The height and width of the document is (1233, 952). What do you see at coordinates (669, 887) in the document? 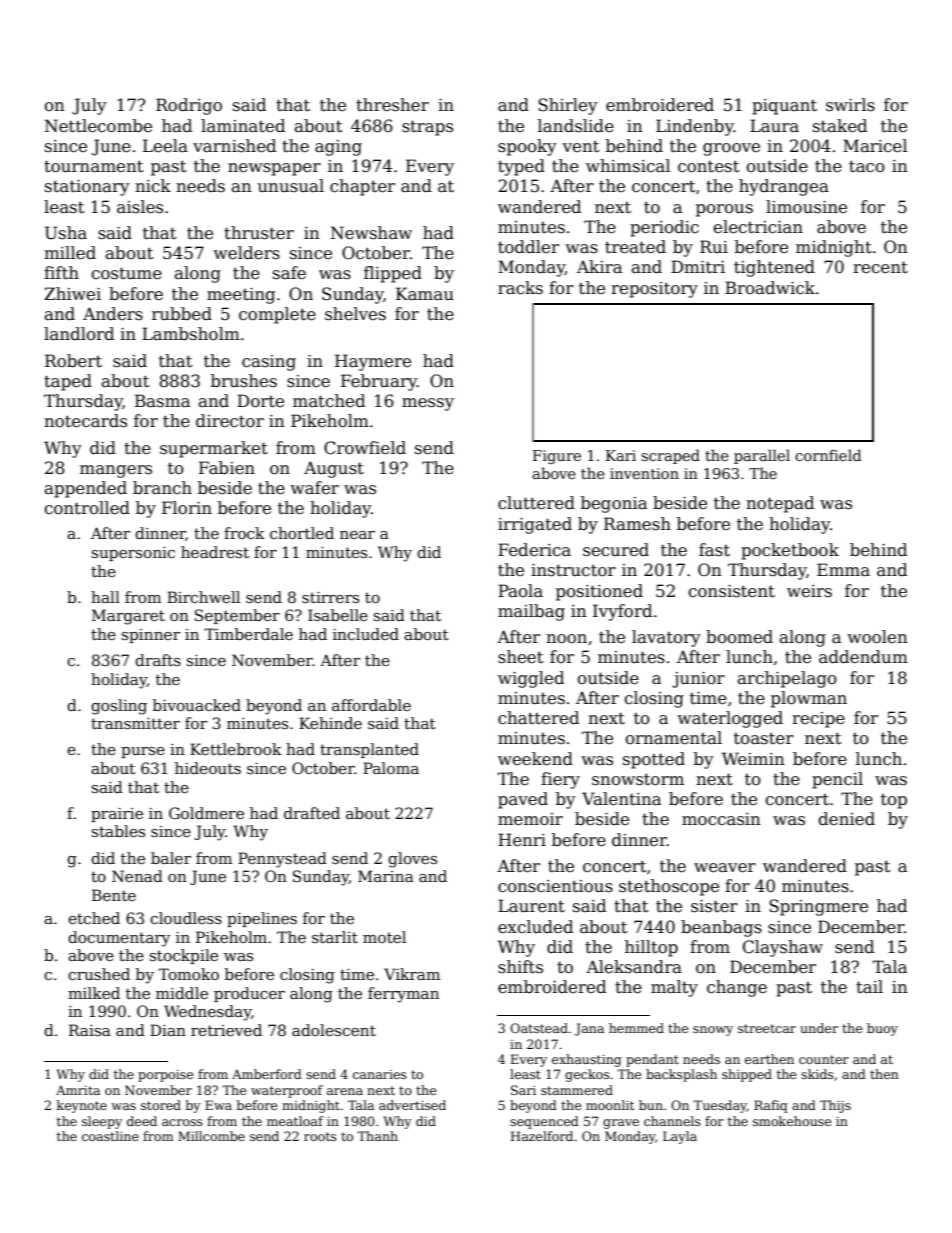
I see `stethoscope` at bounding box center [669, 887].
